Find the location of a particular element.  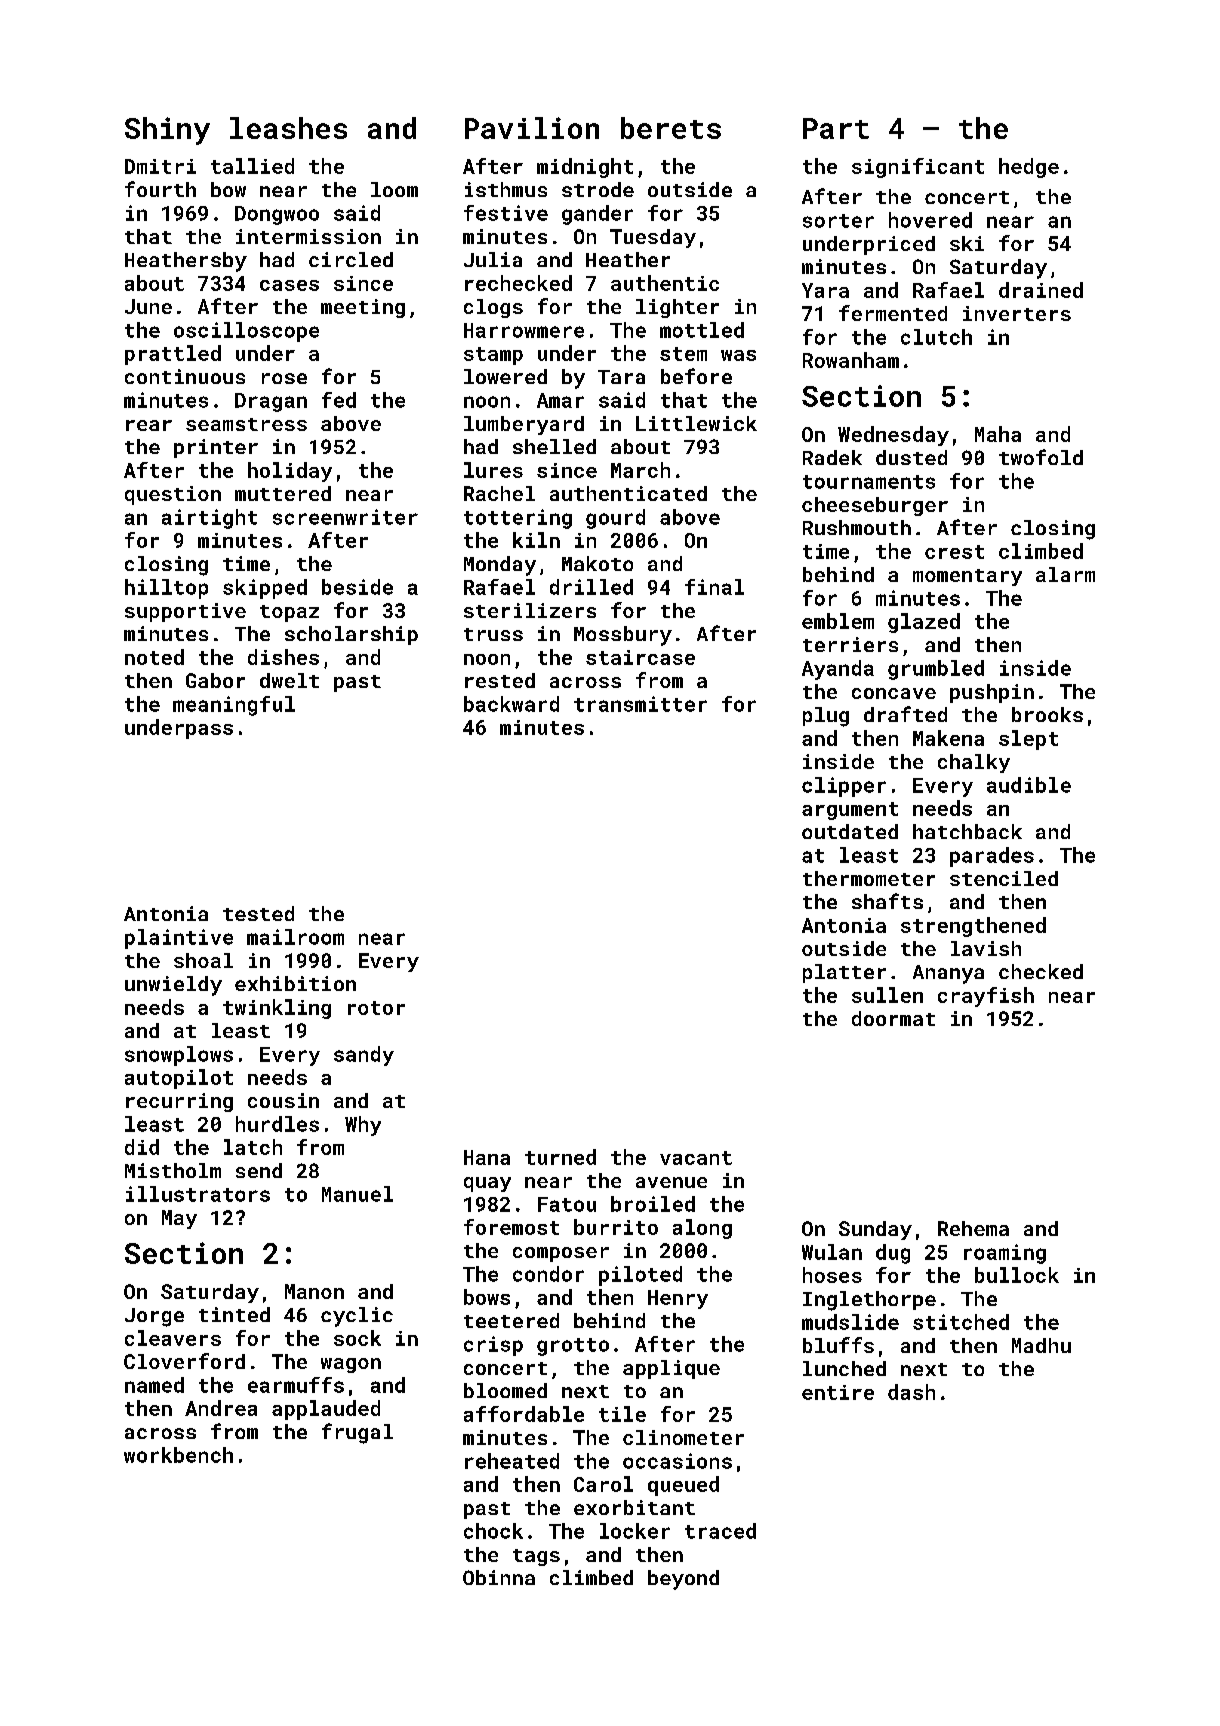

leashes is located at coordinates (288, 128).
